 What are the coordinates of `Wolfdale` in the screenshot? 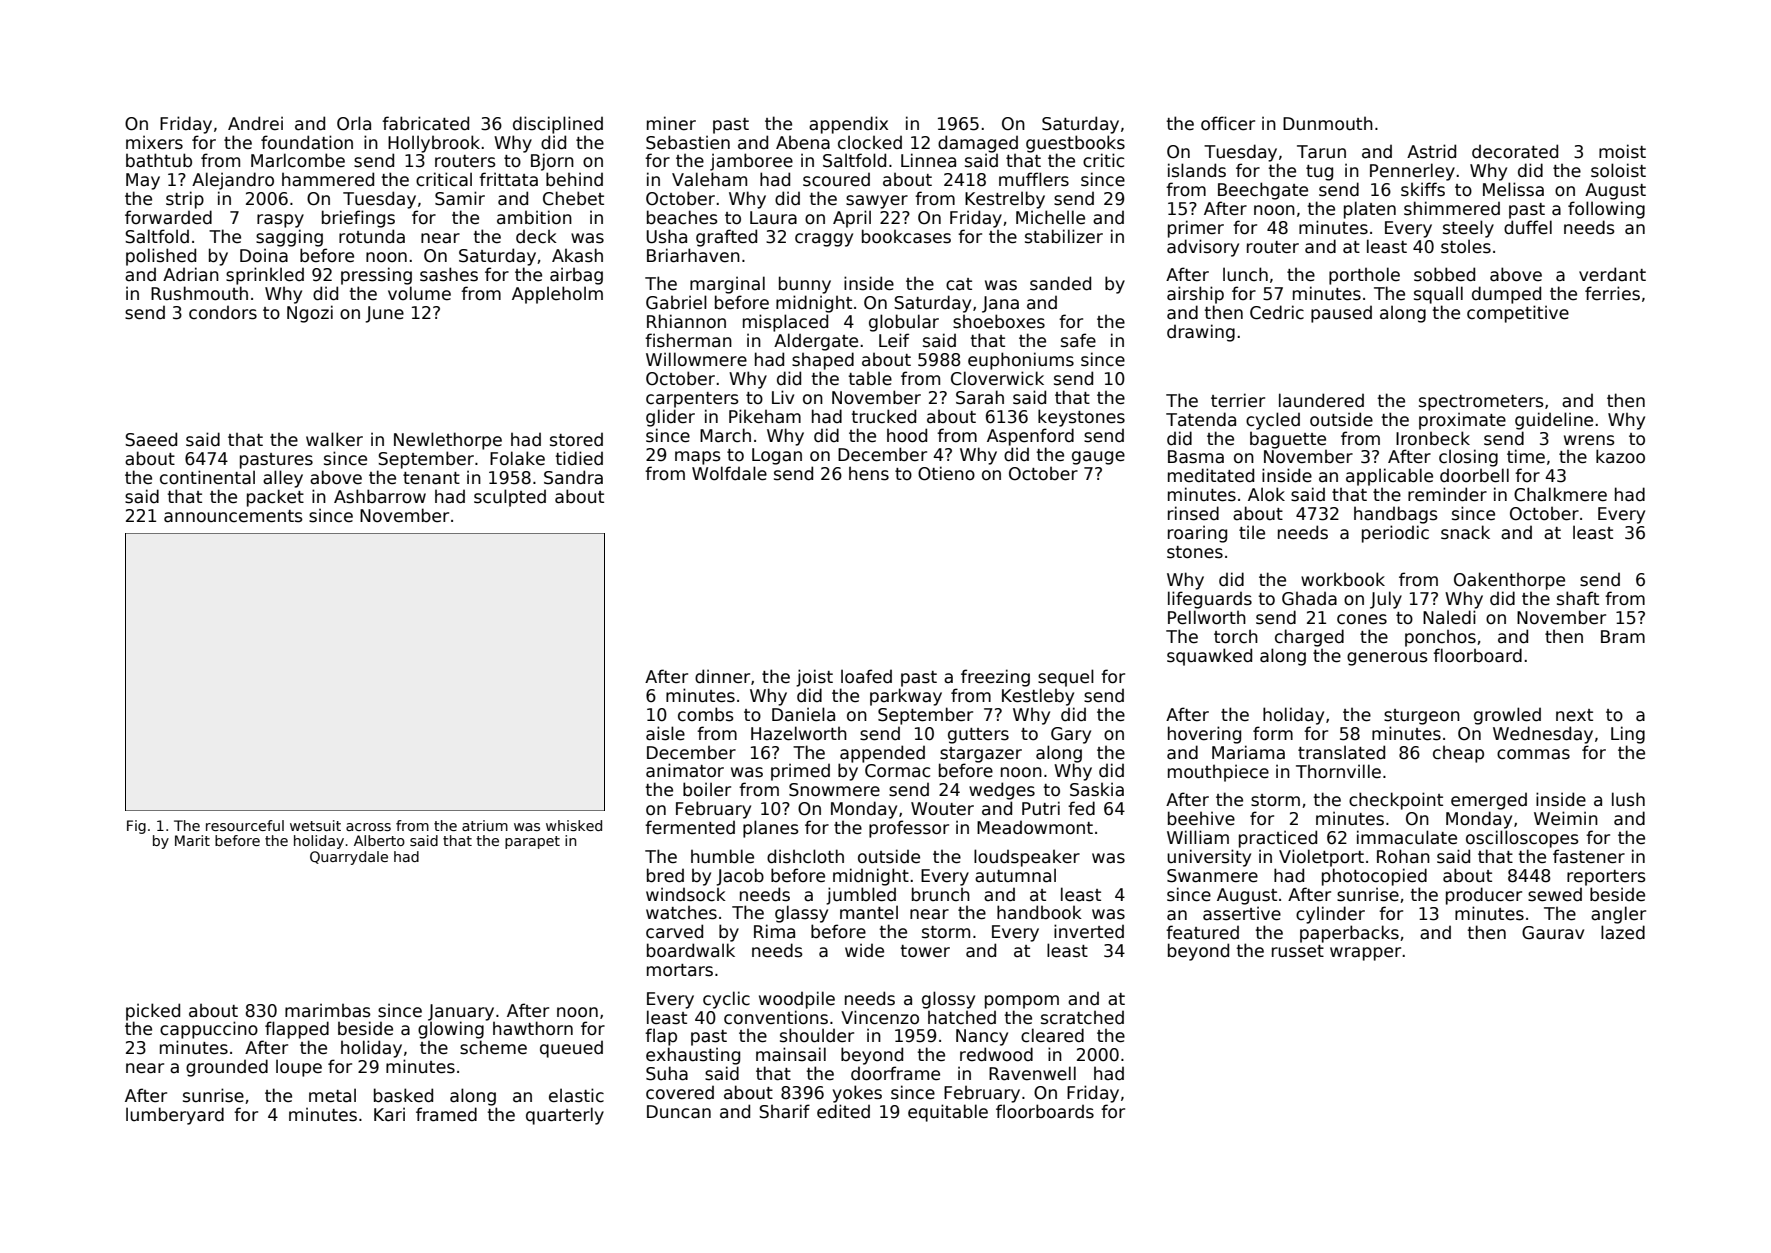 It's located at (729, 473).
